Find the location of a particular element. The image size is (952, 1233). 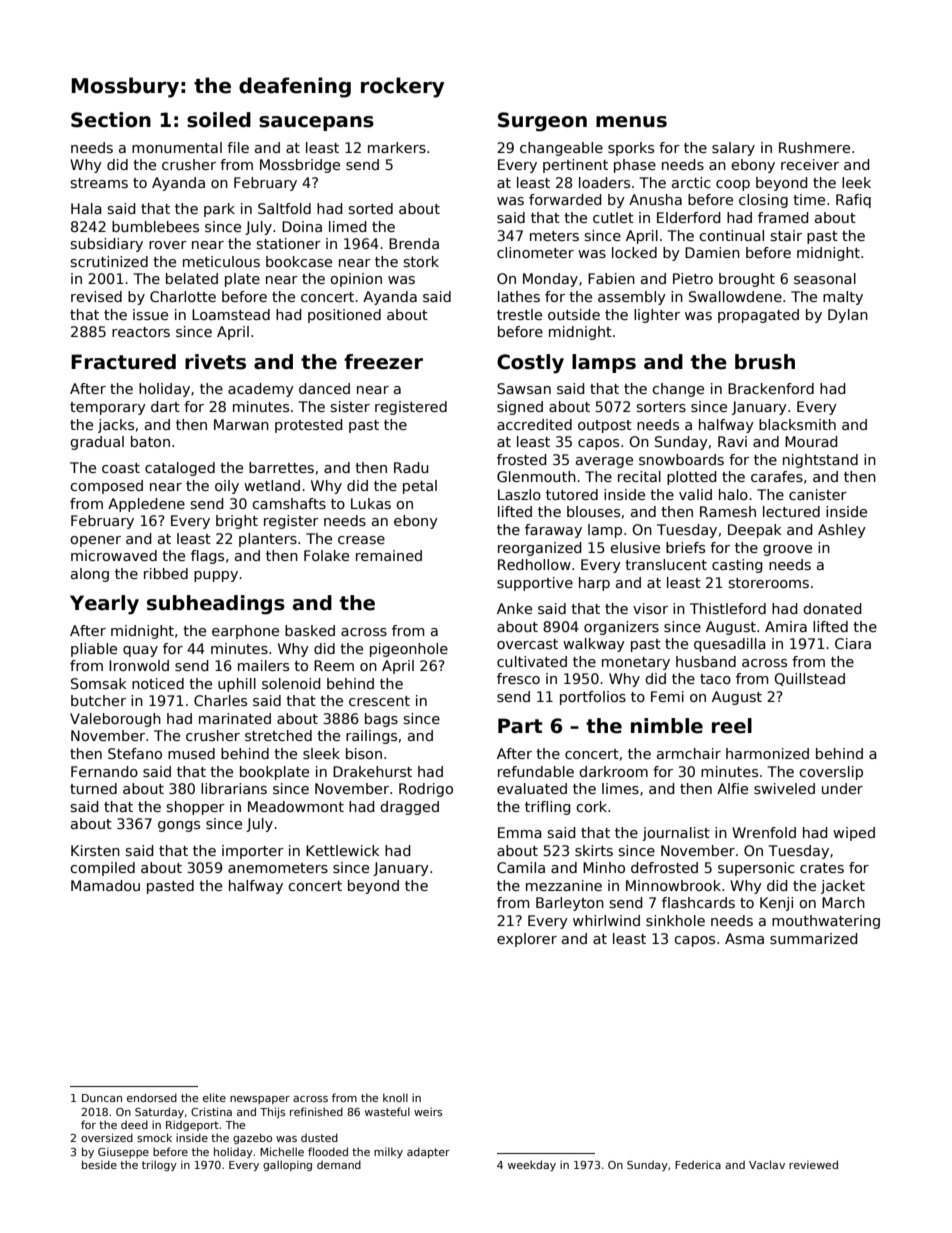

Rushmere is located at coordinates (814, 147).
